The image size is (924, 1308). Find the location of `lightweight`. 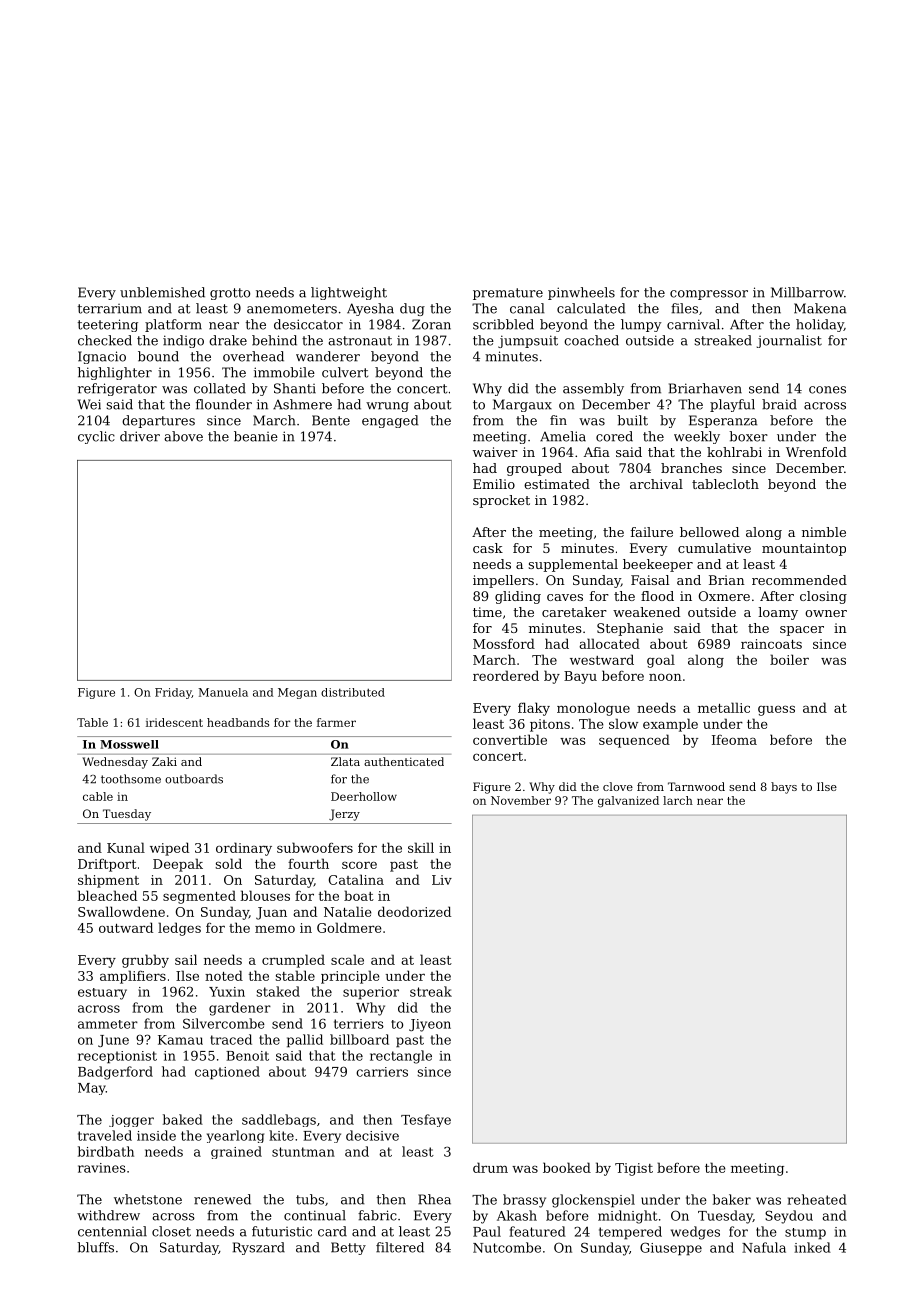

lightweight is located at coordinates (349, 293).
